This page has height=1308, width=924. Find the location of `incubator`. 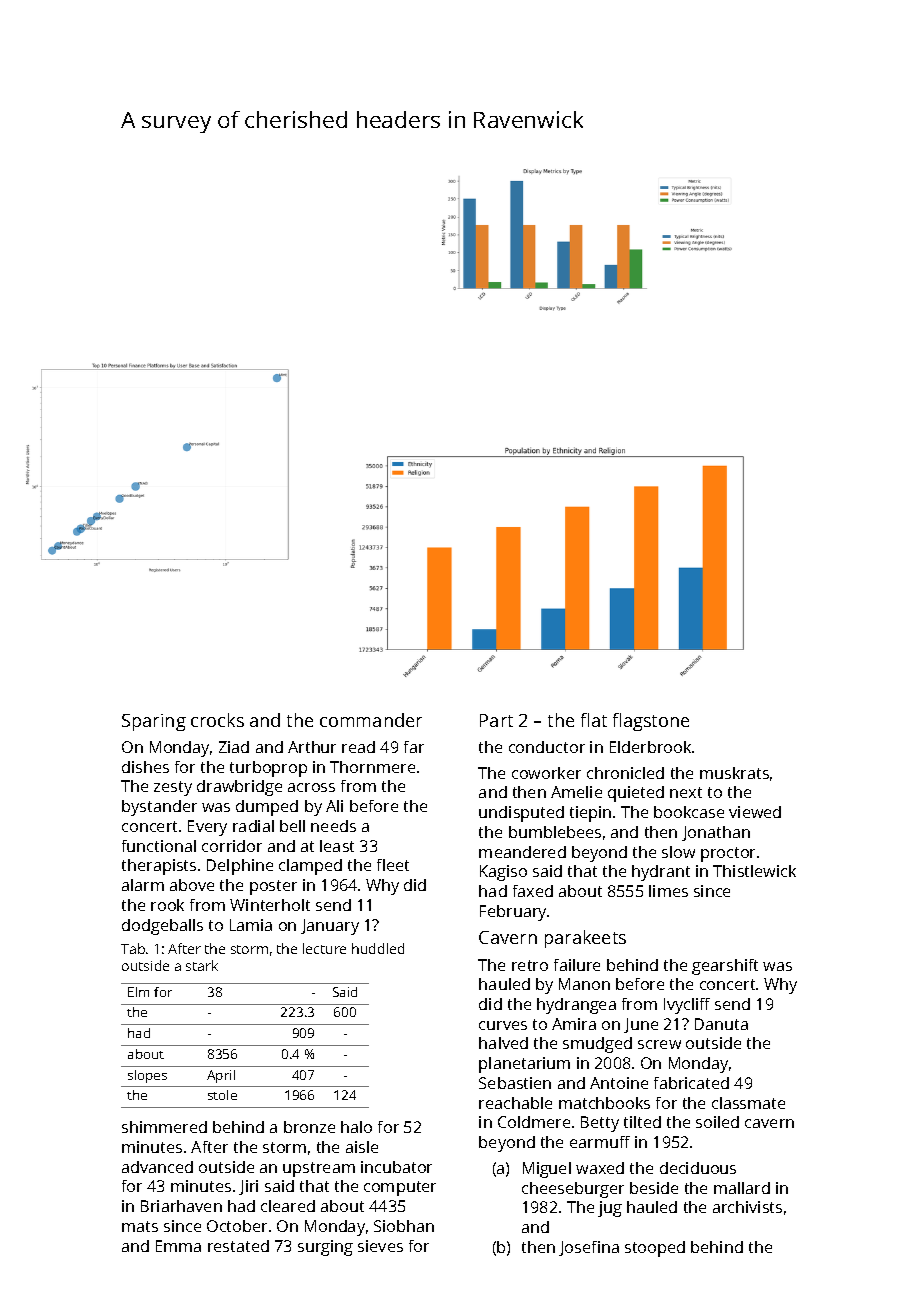

incubator is located at coordinates (396, 1167).
